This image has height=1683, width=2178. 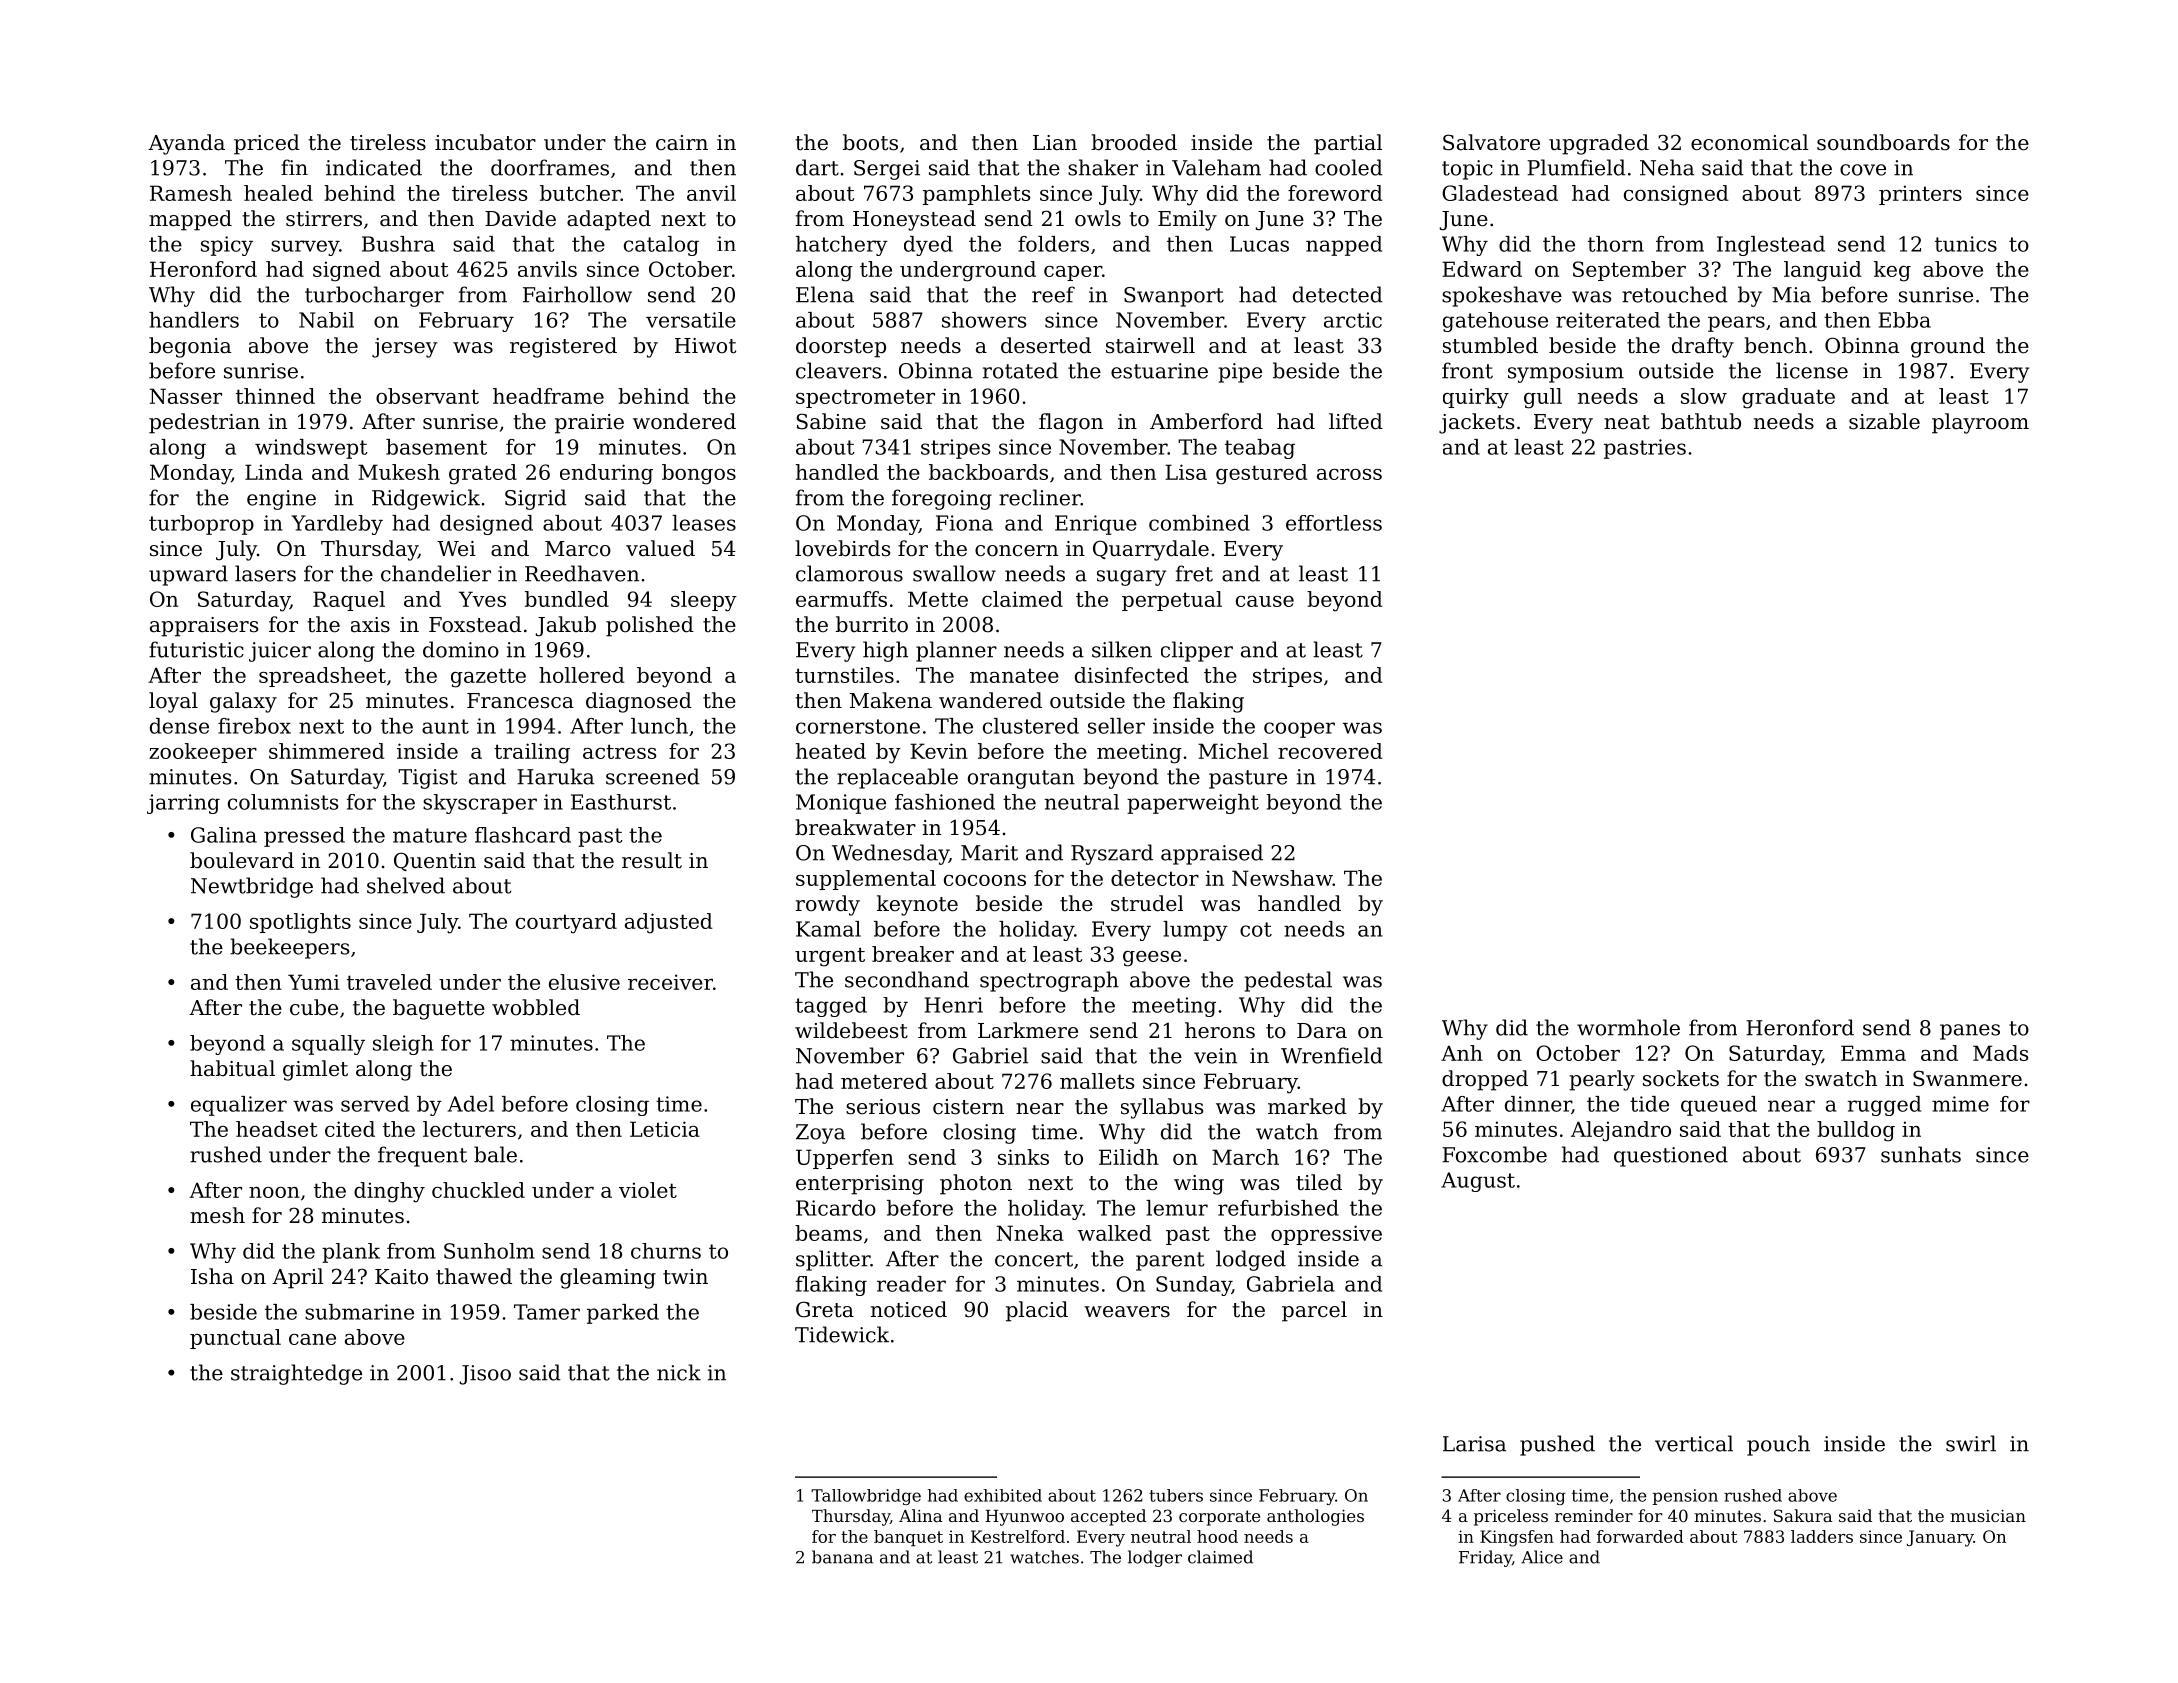 What do you see at coordinates (897, 778) in the image?
I see `replaceable` at bounding box center [897, 778].
